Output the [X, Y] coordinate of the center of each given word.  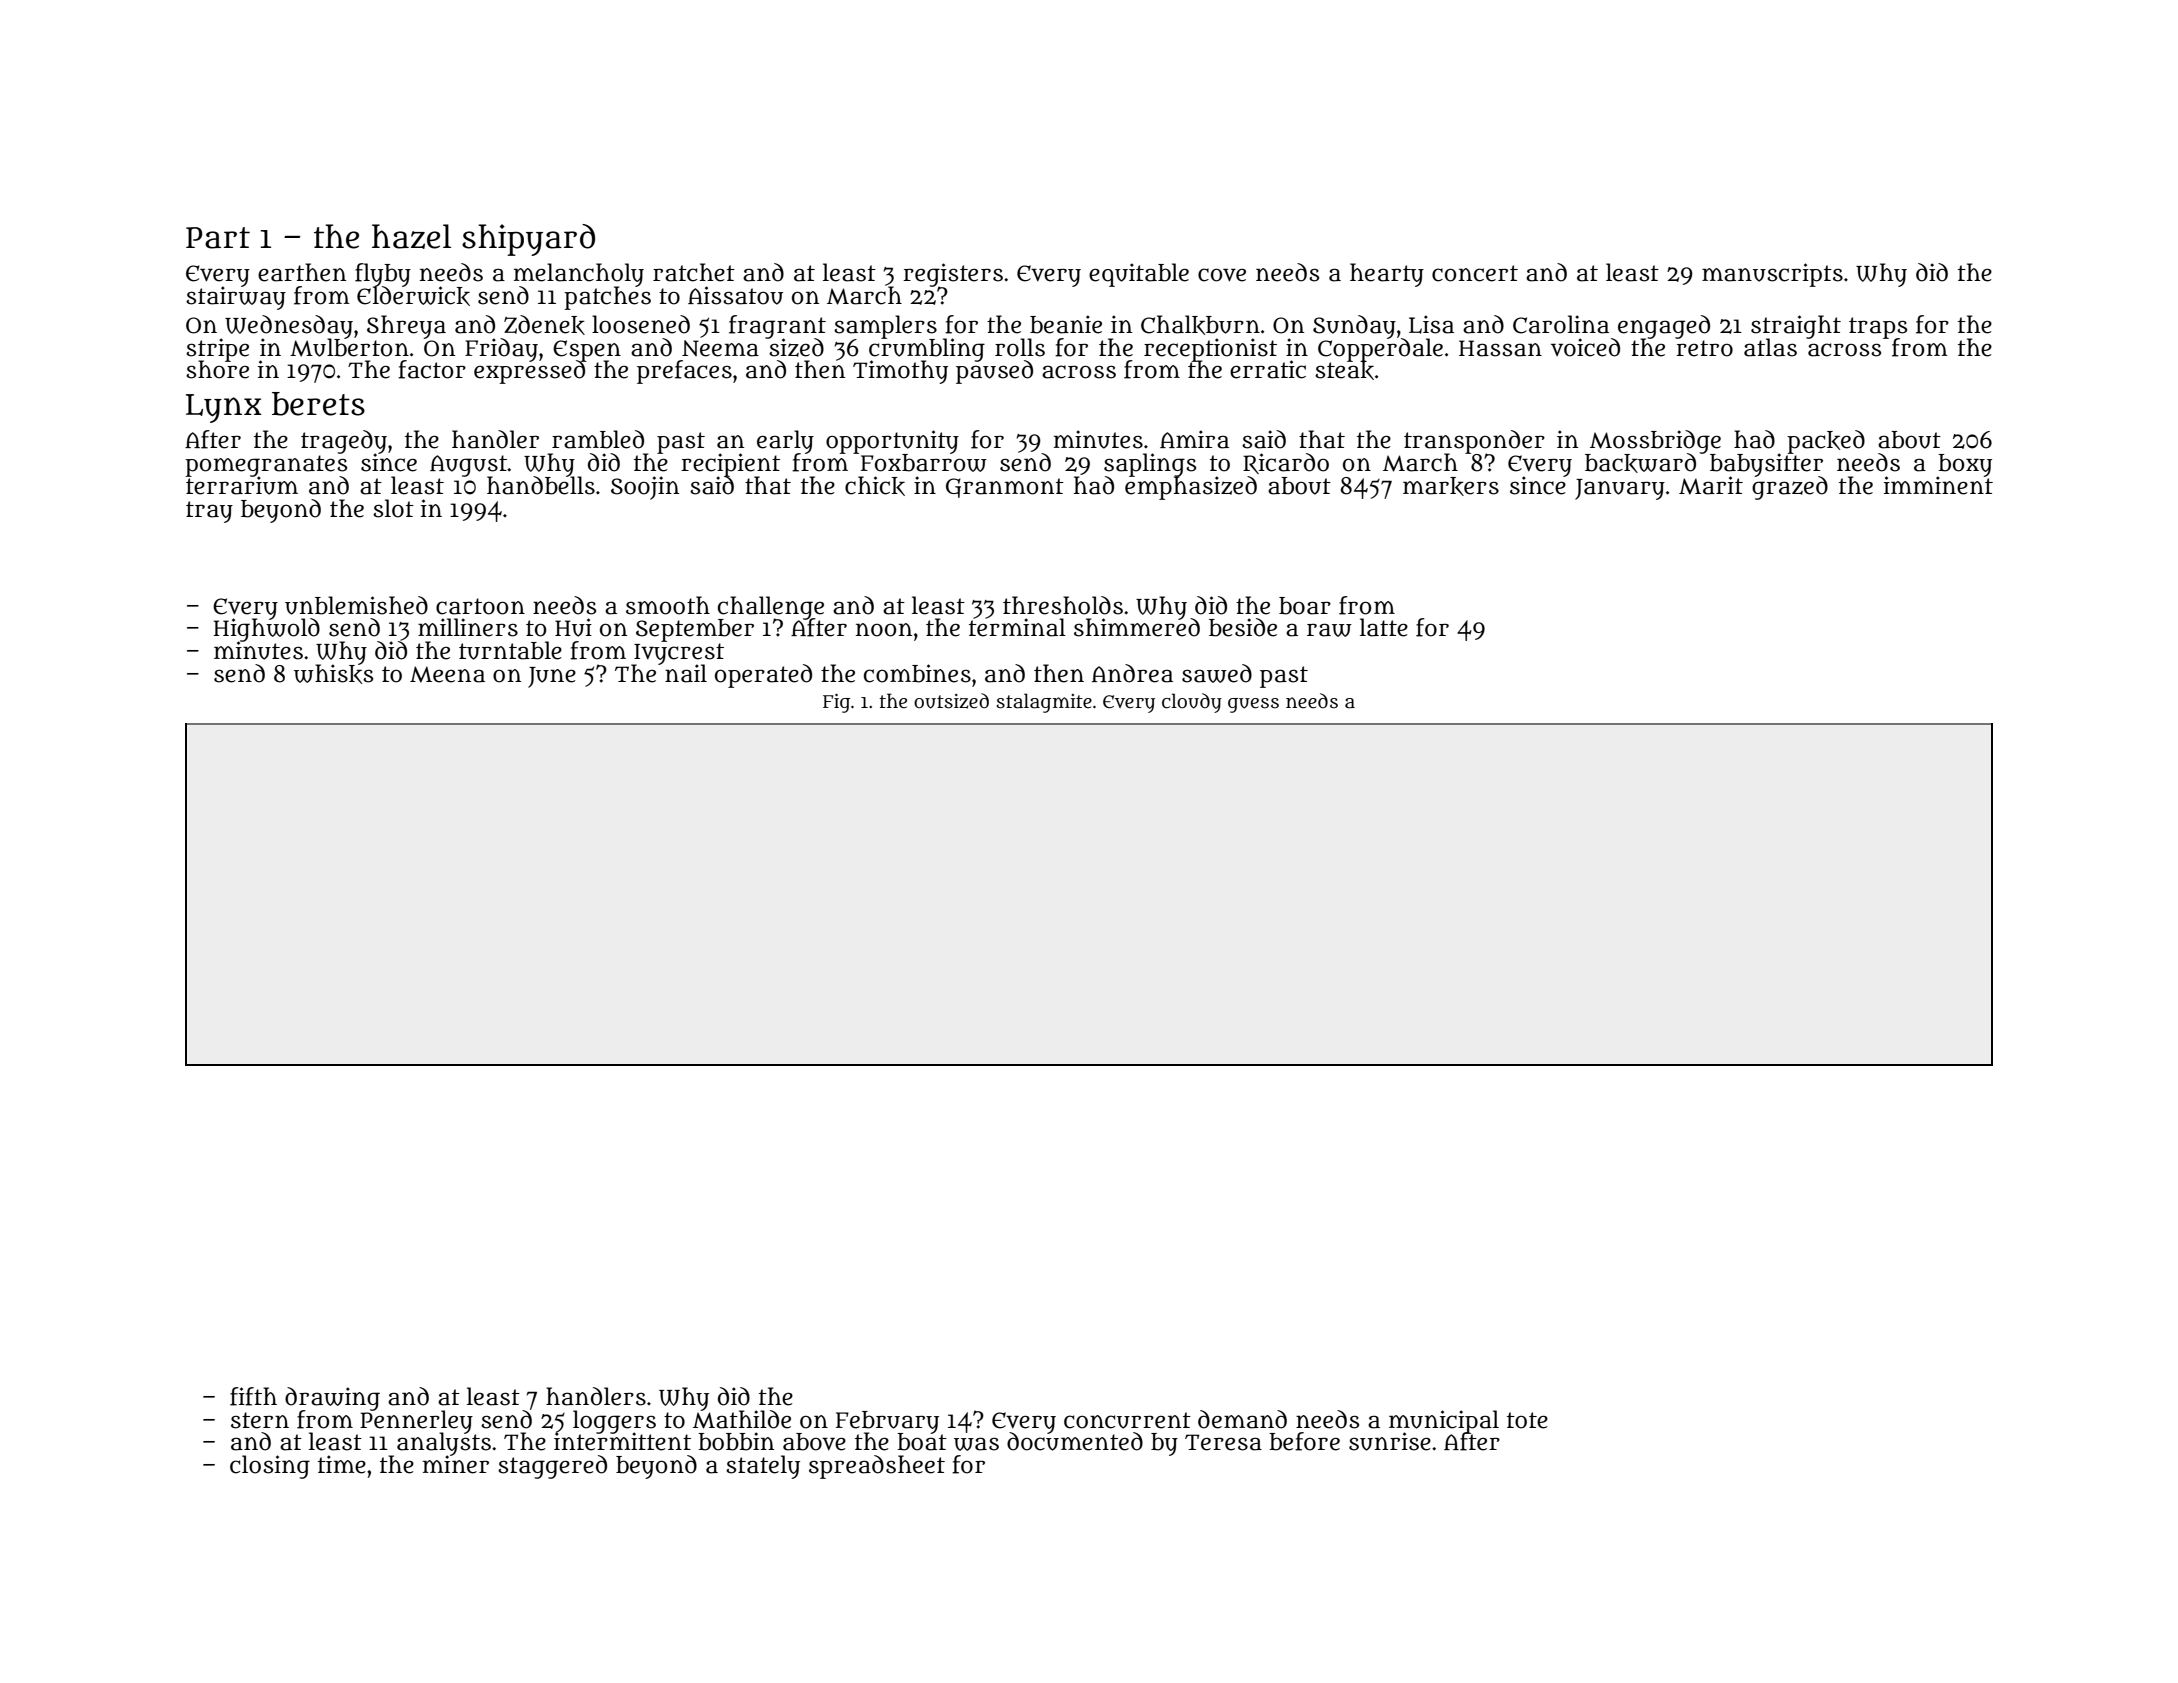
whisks [333, 674]
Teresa [1223, 1442]
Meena [447, 674]
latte [1384, 627]
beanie [1066, 324]
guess [1253, 705]
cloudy [1192, 703]
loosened [641, 324]
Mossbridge [1655, 442]
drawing [332, 1398]
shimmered [1137, 628]
